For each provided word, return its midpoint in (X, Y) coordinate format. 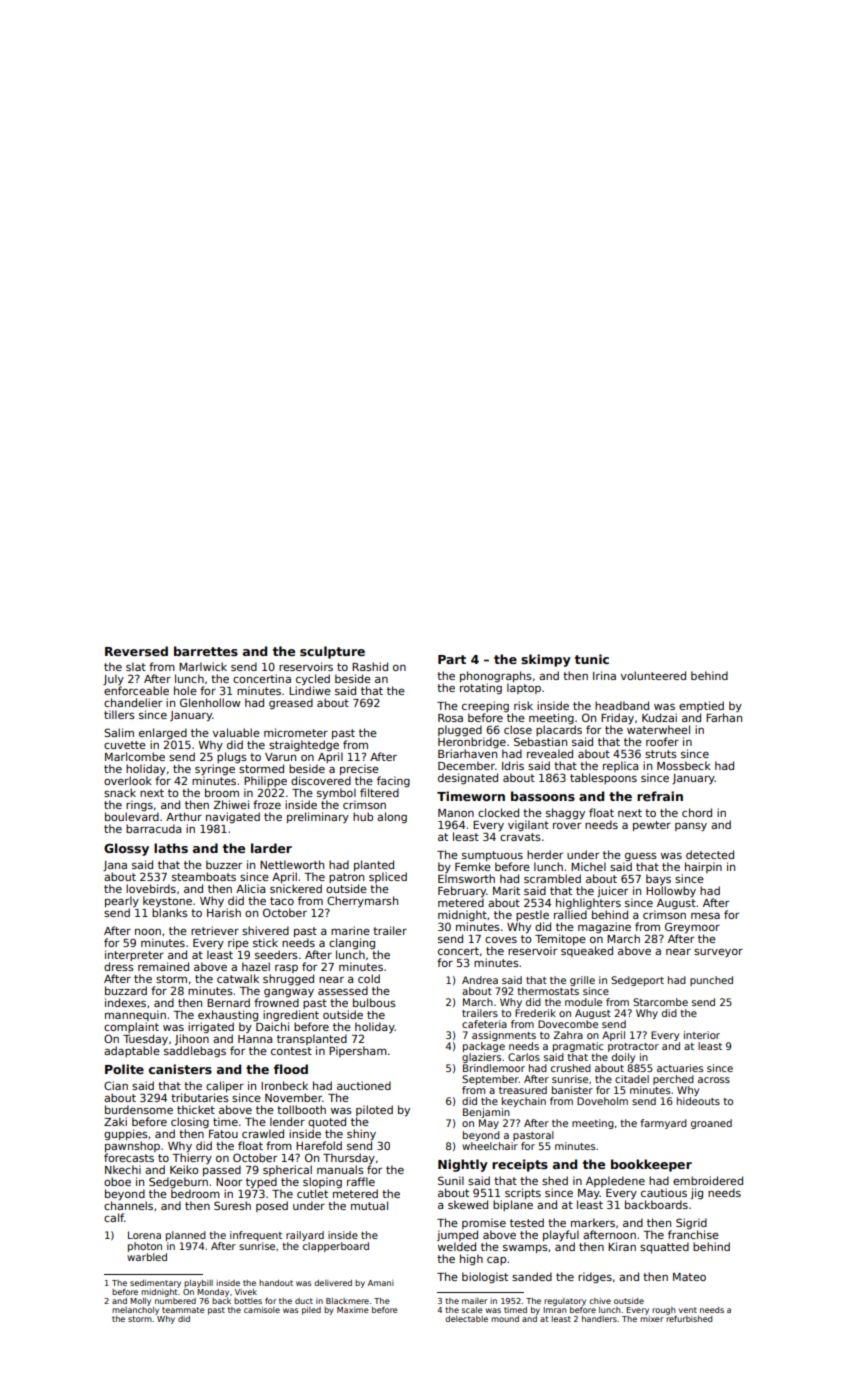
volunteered (653, 675)
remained (163, 966)
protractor (633, 1047)
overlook (128, 780)
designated (468, 778)
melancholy (135, 1311)
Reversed (136, 651)
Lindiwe (310, 690)
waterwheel (658, 729)
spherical (287, 1170)
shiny (361, 1134)
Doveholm (602, 1101)
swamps (525, 1249)
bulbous (374, 1002)
